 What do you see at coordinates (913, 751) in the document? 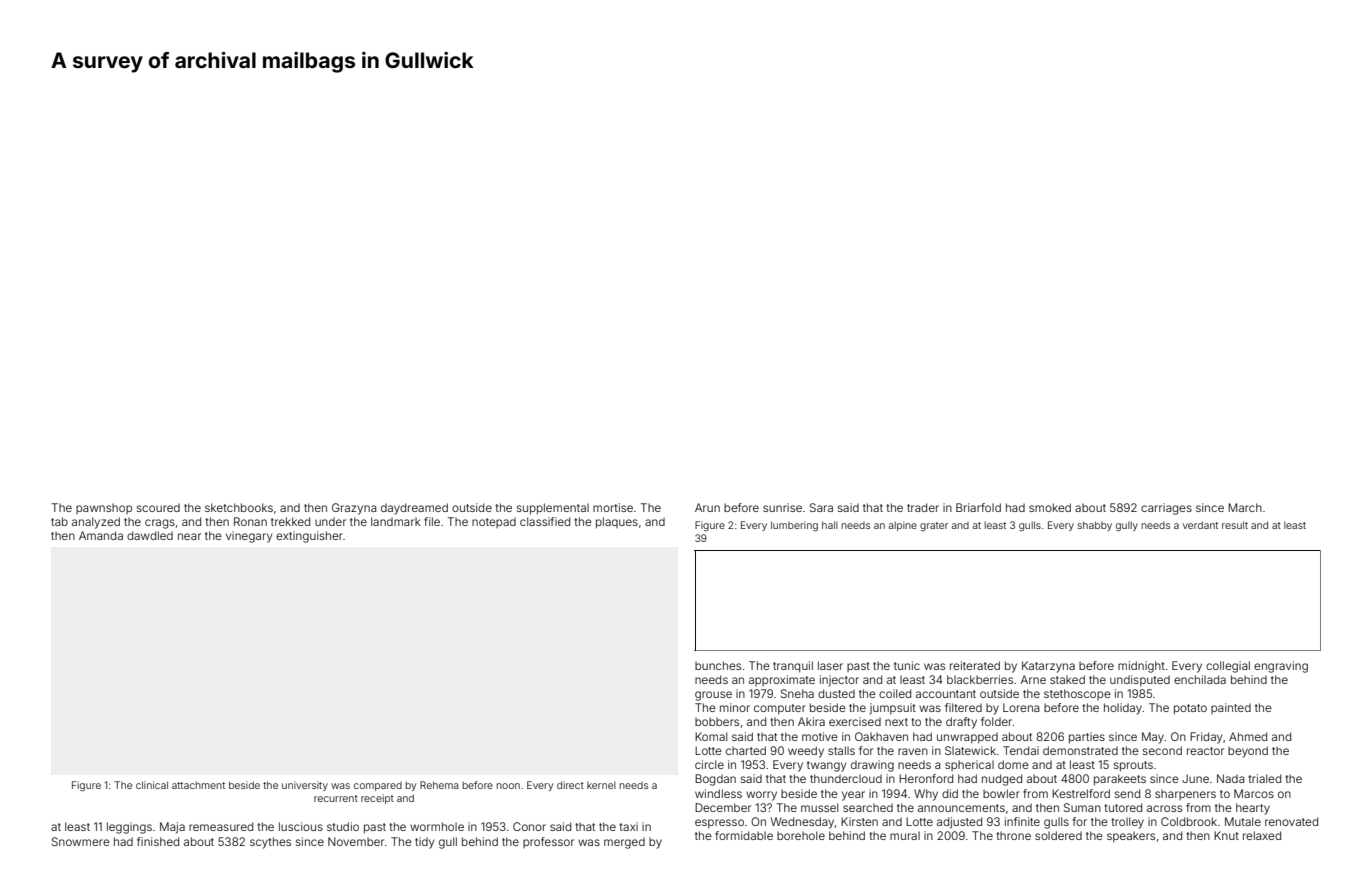
I see `raven` at bounding box center [913, 751].
